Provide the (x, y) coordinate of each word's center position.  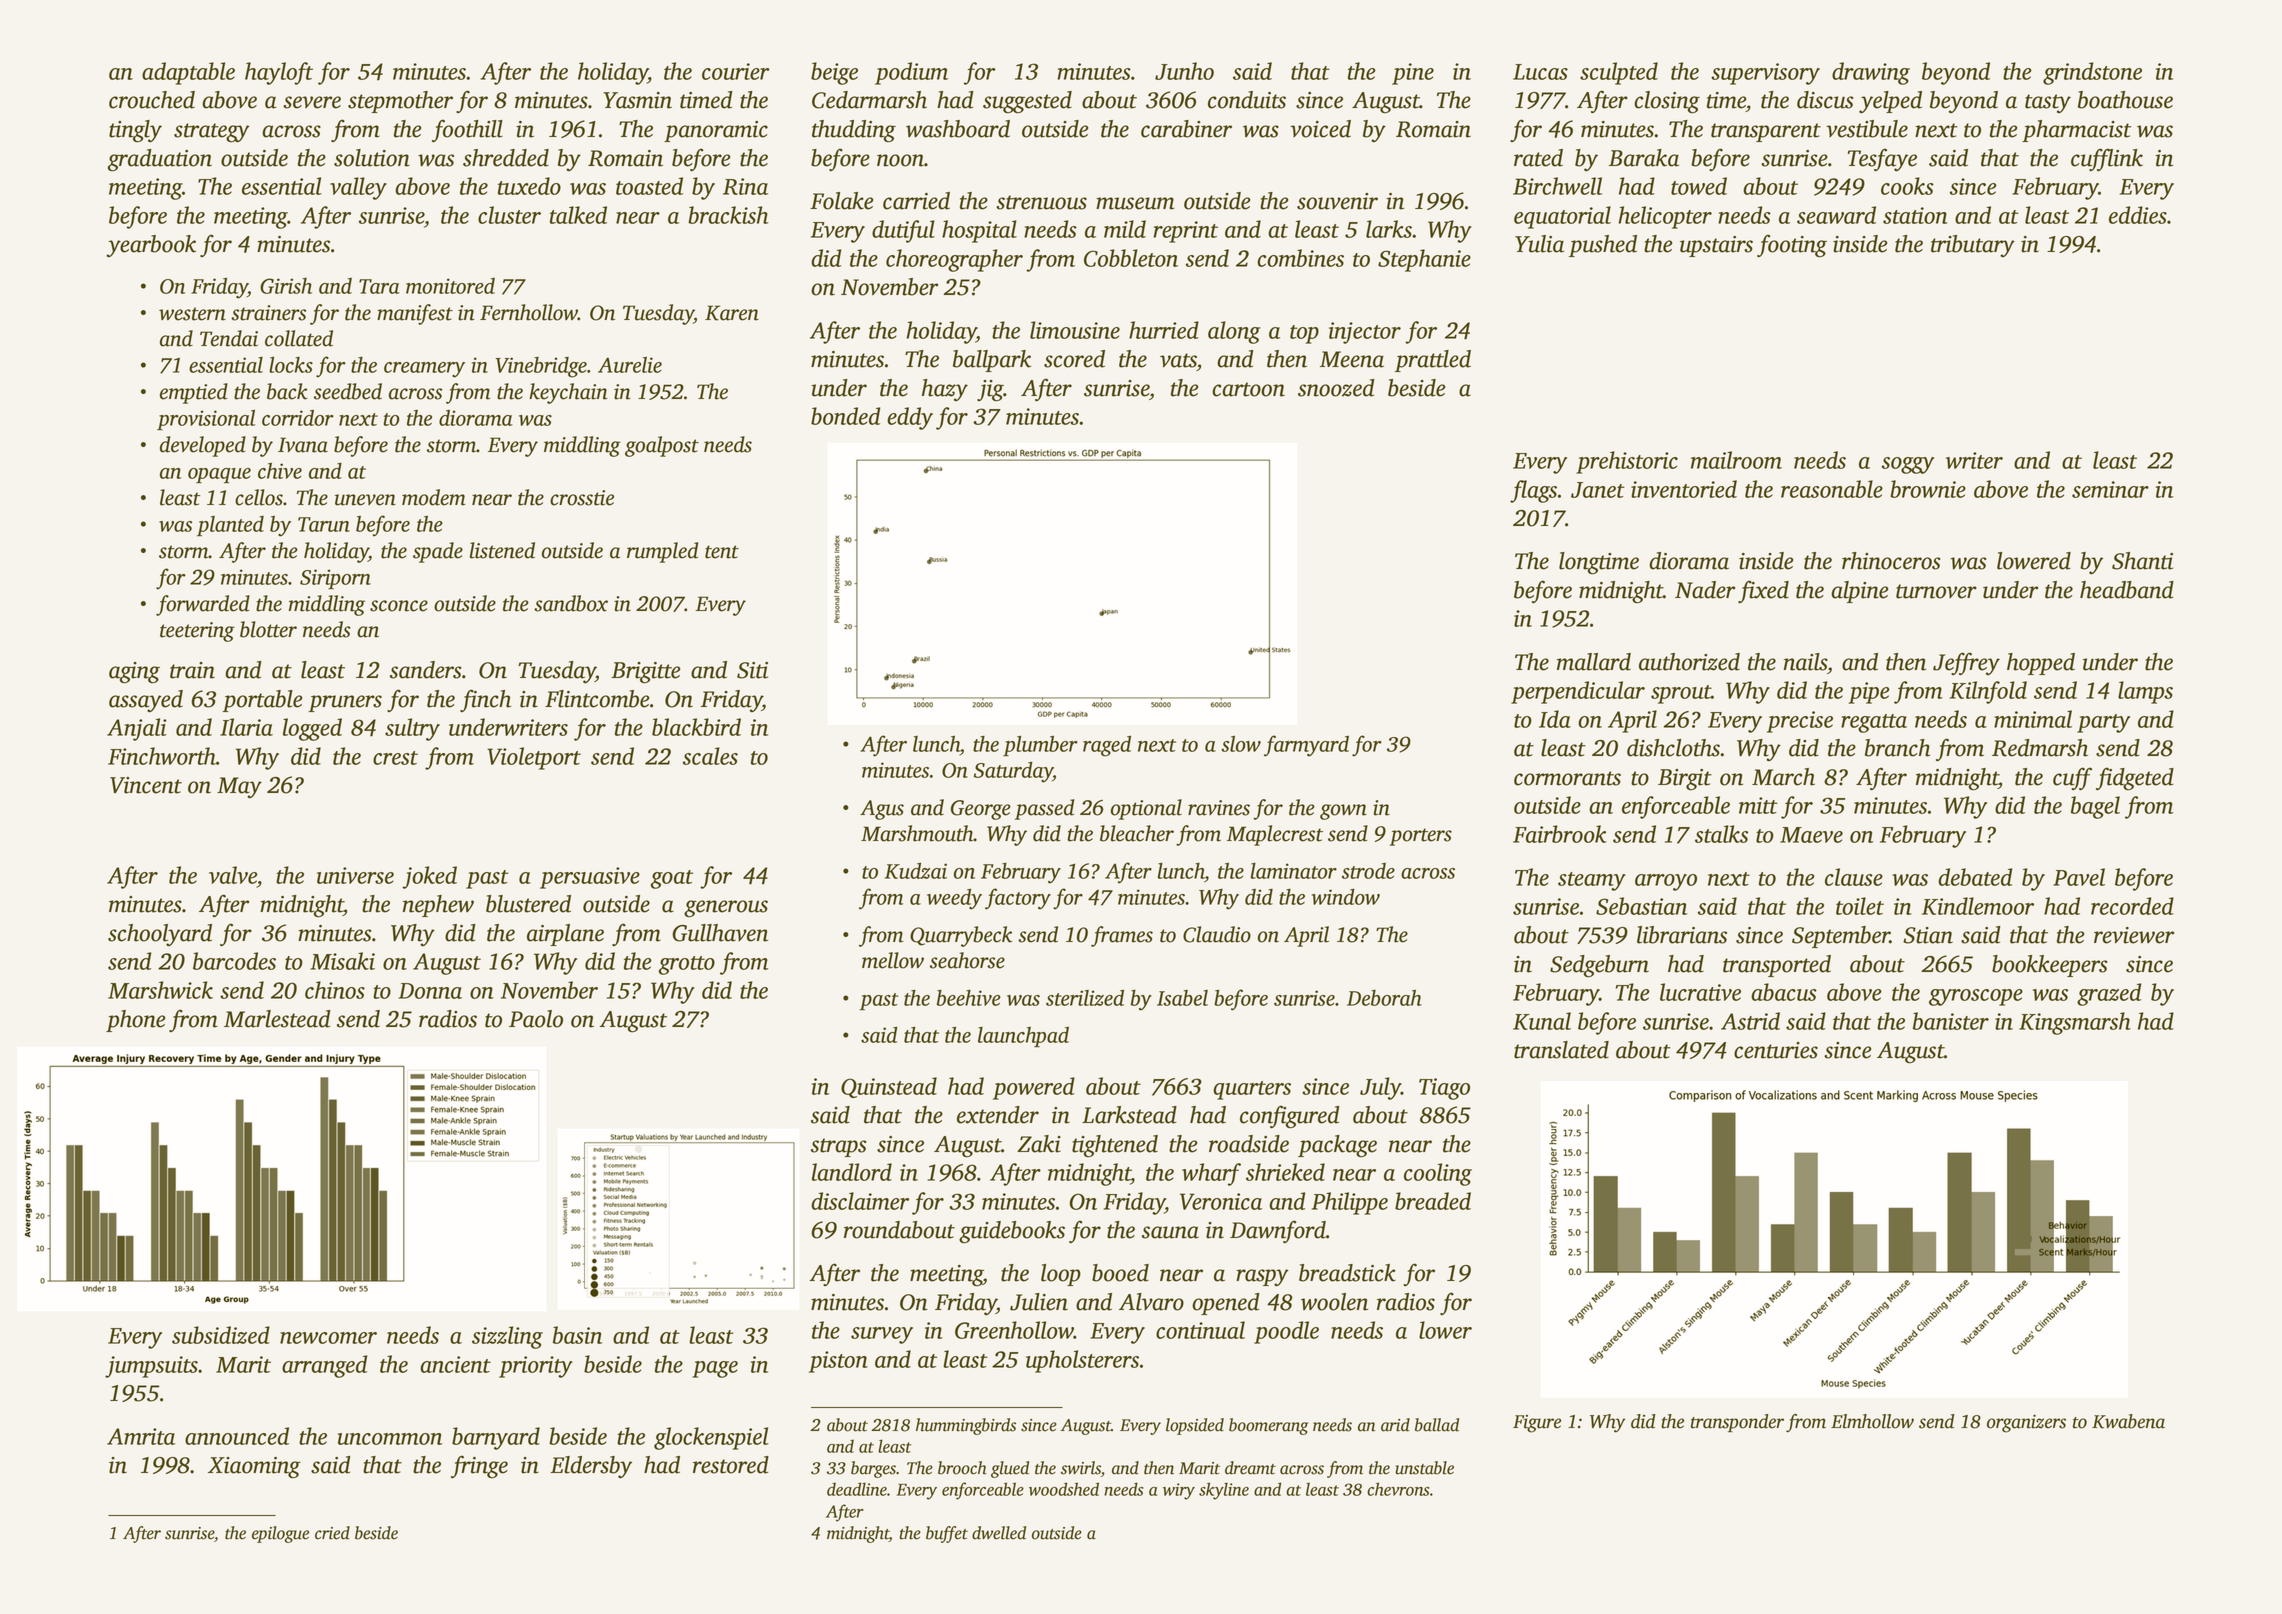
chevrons (1398, 1489)
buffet (947, 1534)
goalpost (662, 446)
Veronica (1221, 1201)
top (1304, 334)
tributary (1973, 246)
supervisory (1765, 74)
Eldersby (591, 1467)
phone (135, 1021)
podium (911, 73)
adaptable (188, 73)
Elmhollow (1872, 1421)
